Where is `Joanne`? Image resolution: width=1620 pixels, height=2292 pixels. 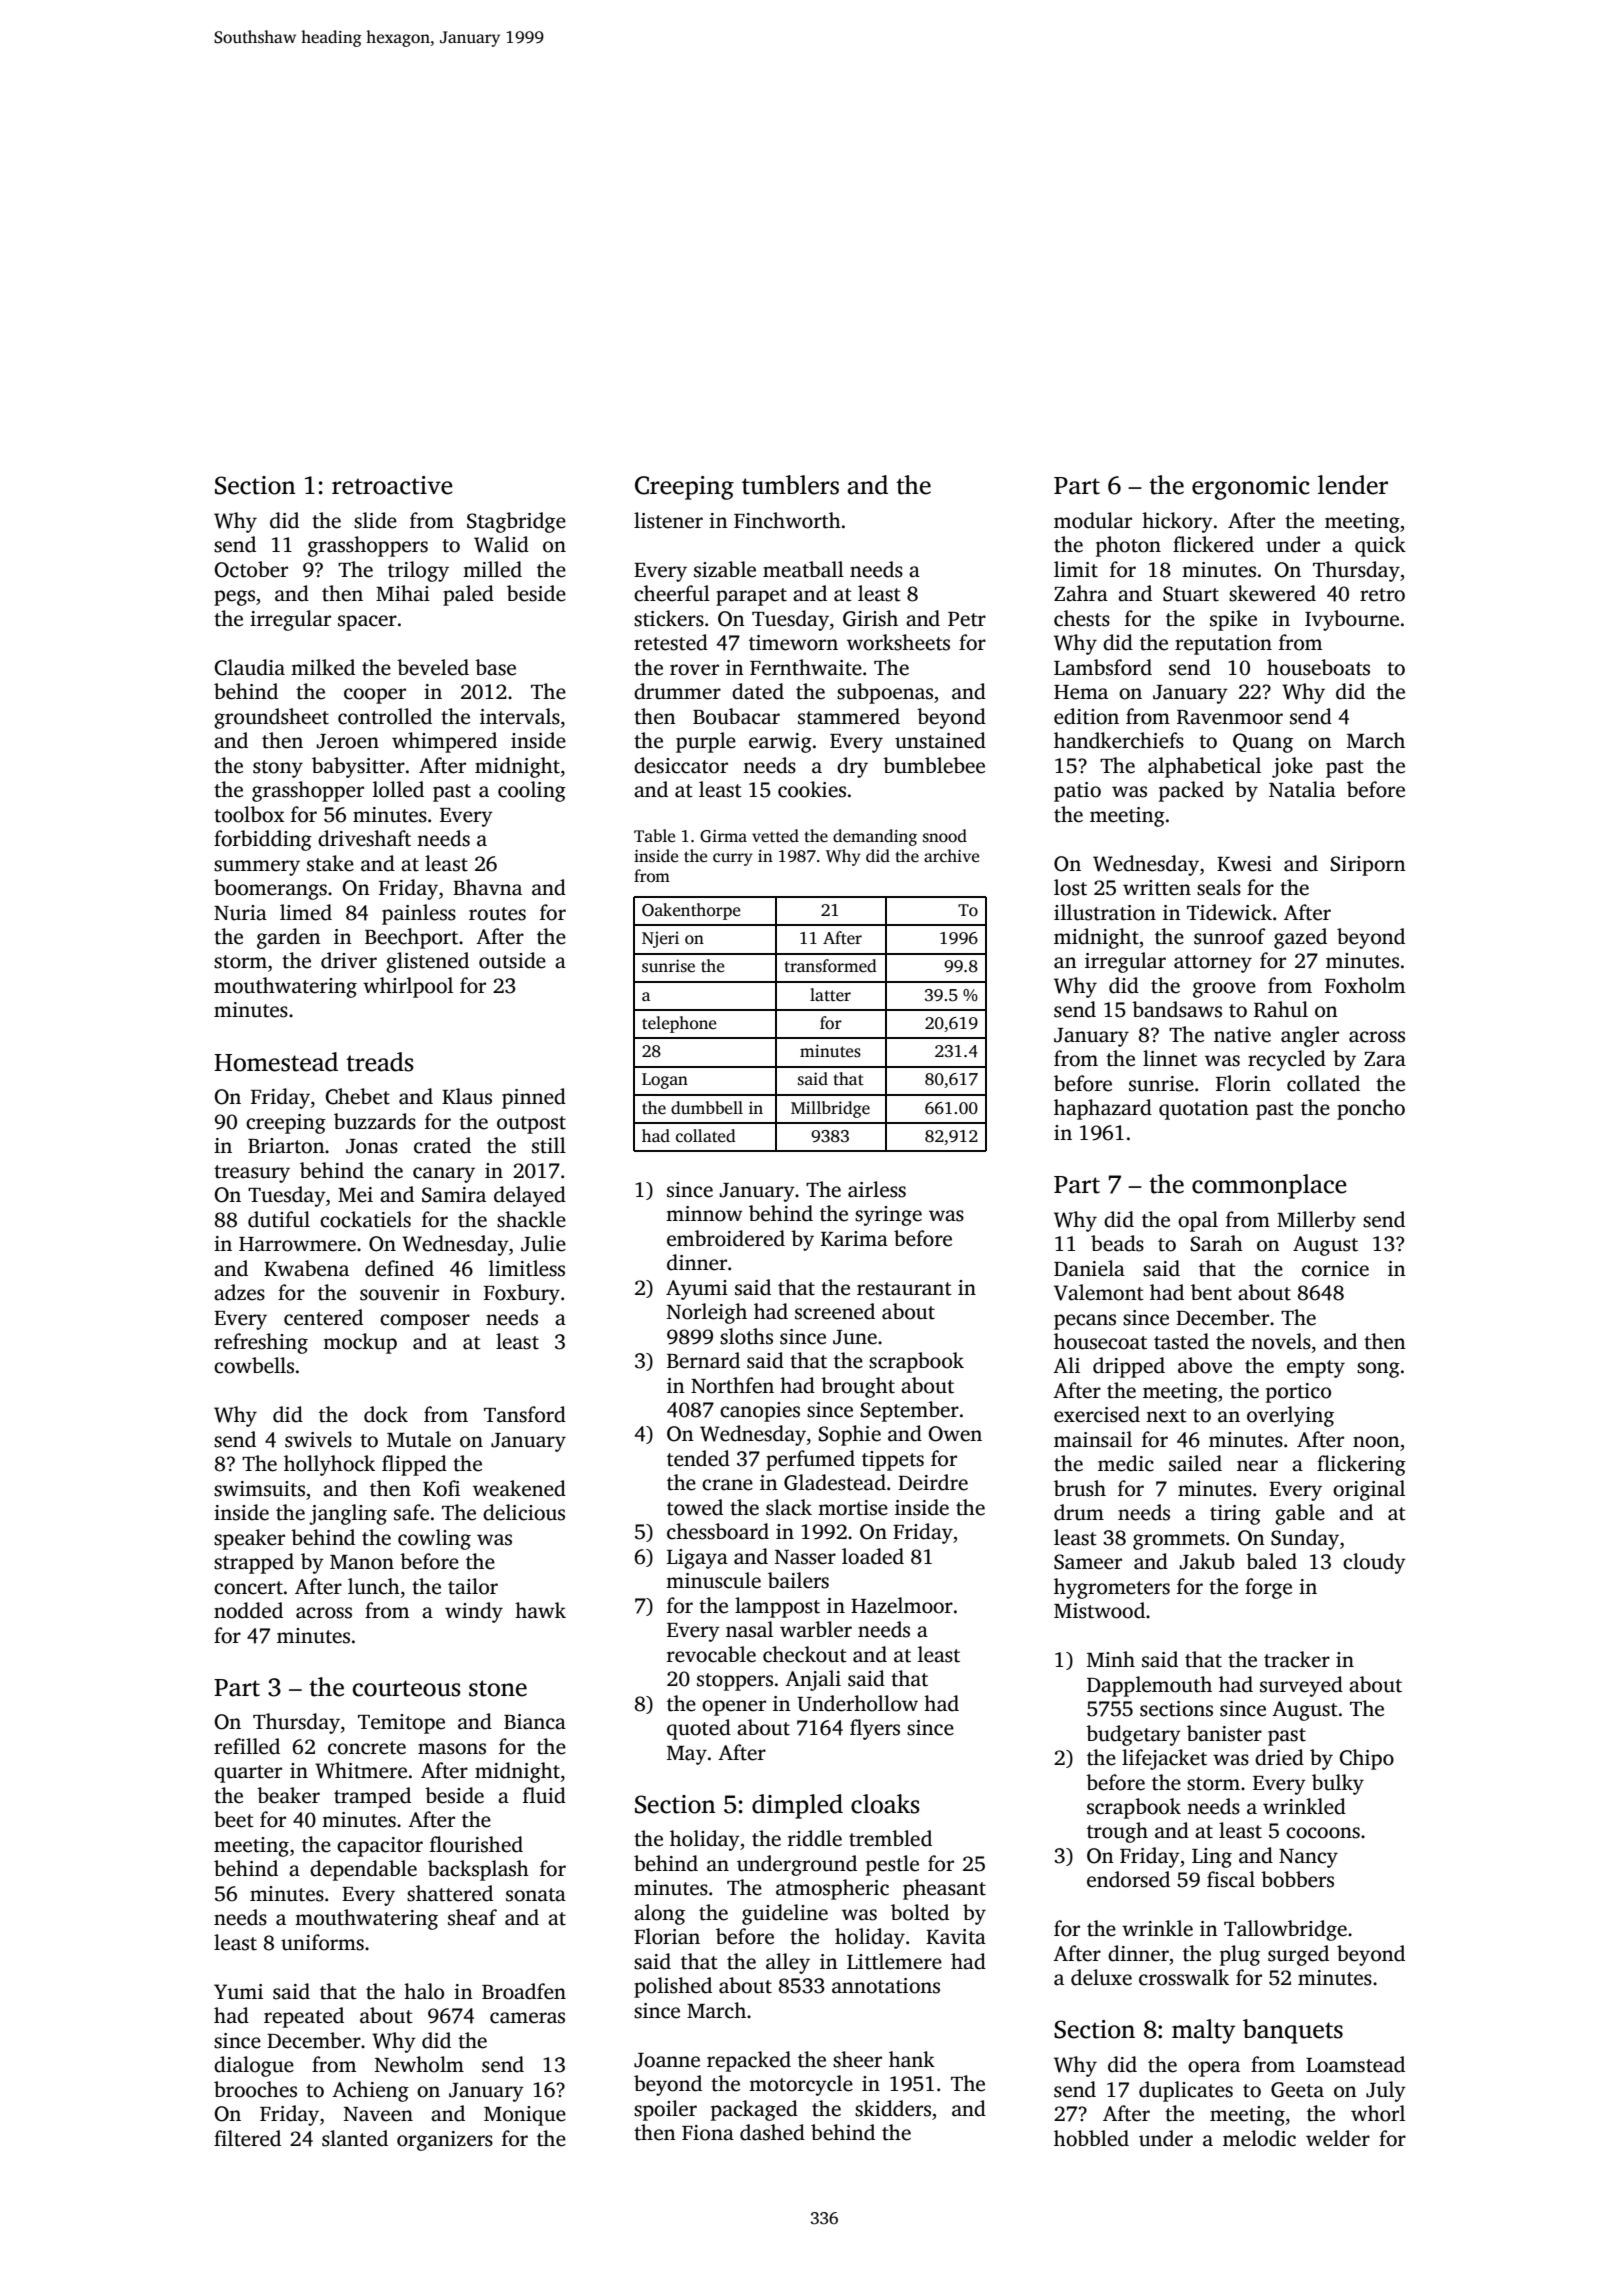 Joanne is located at coordinates (667, 2060).
